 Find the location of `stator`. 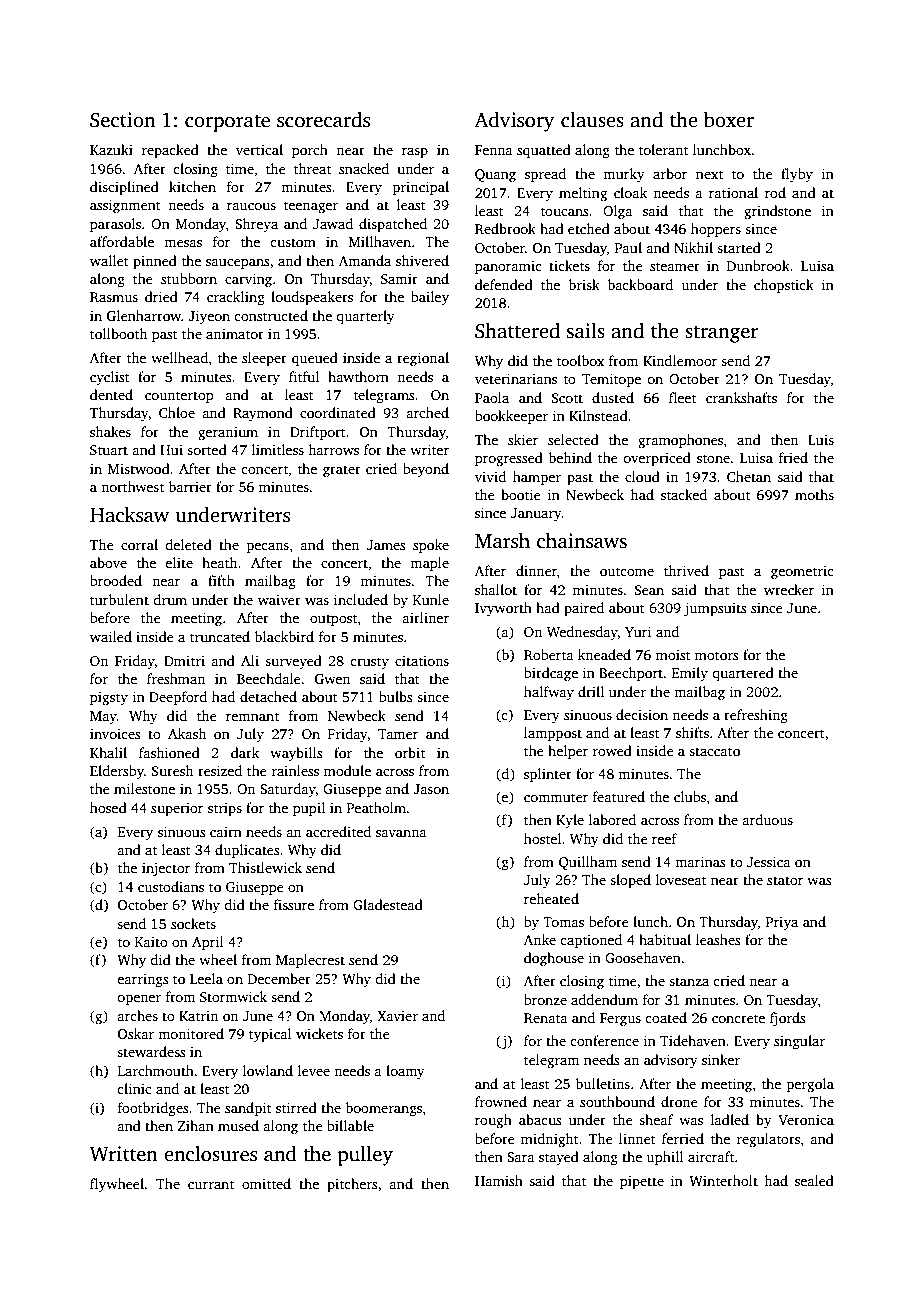

stator is located at coordinates (785, 880).
